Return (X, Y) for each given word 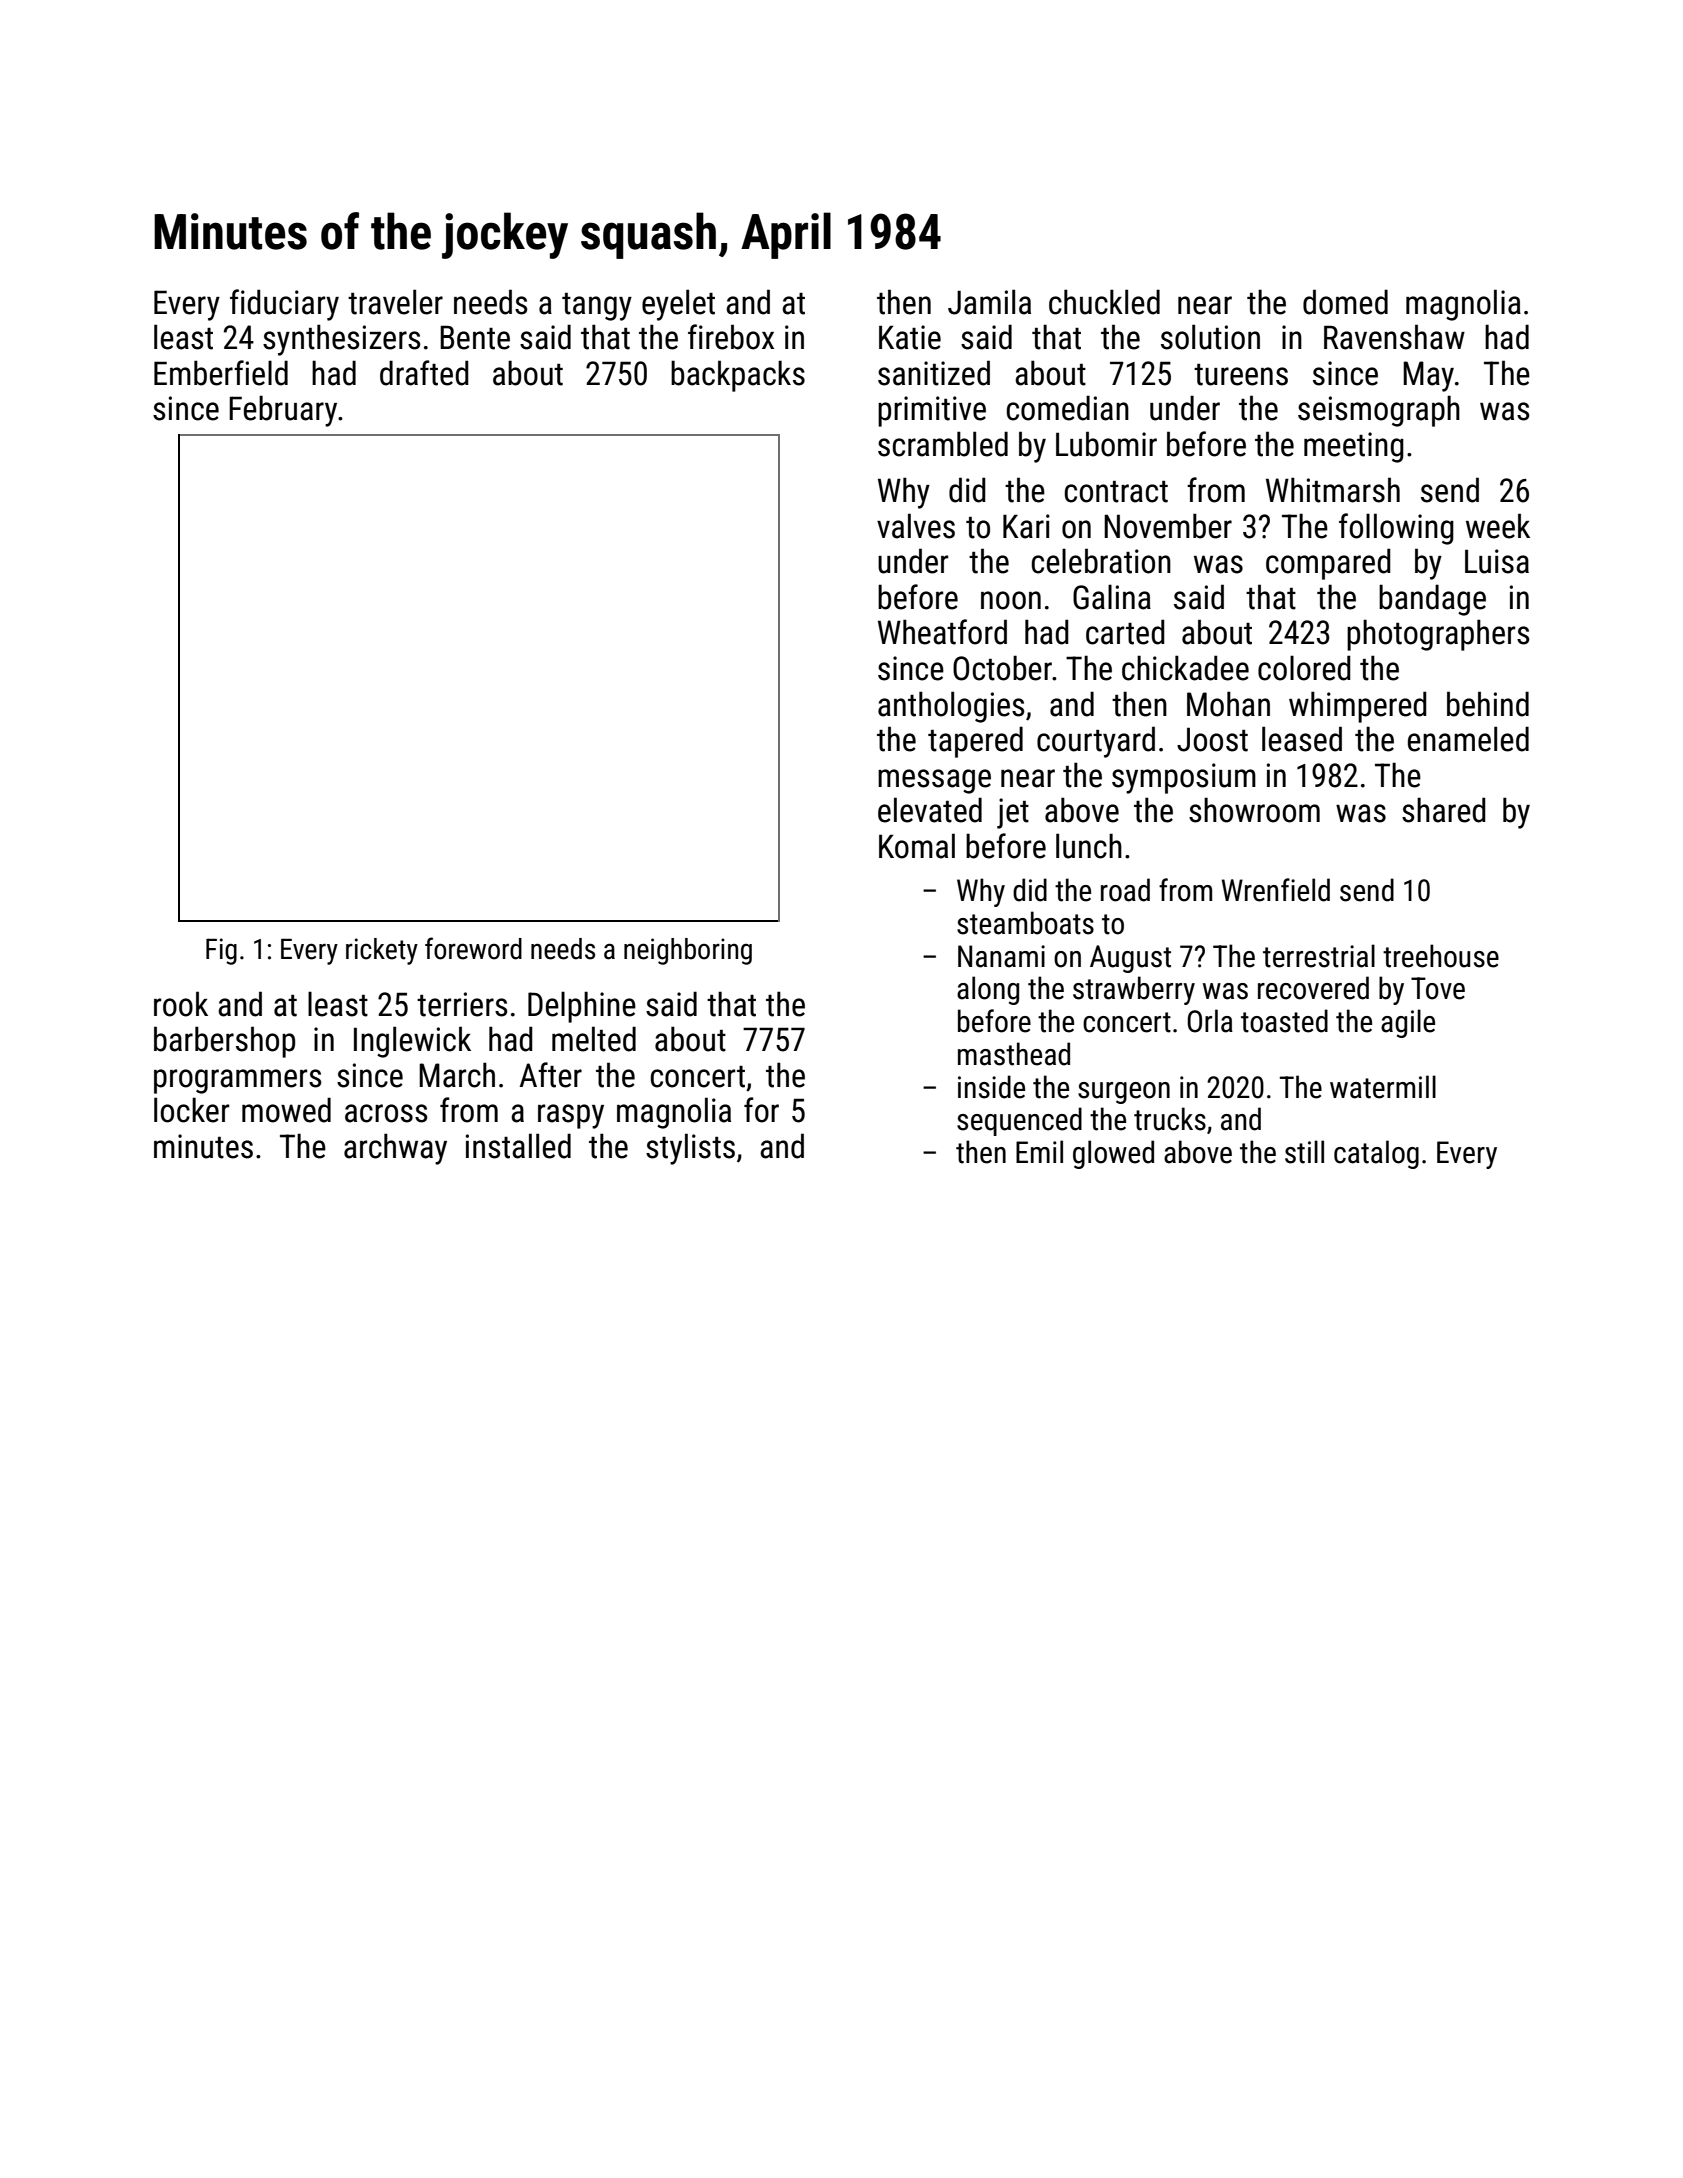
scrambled (943, 444)
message (934, 781)
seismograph (1379, 411)
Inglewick (412, 1042)
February (283, 411)
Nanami (1001, 956)
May (1428, 376)
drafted (424, 373)
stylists (690, 1149)
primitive (932, 411)
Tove (1438, 988)
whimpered (1358, 707)
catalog (1376, 1154)
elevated (930, 810)
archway (395, 1149)
